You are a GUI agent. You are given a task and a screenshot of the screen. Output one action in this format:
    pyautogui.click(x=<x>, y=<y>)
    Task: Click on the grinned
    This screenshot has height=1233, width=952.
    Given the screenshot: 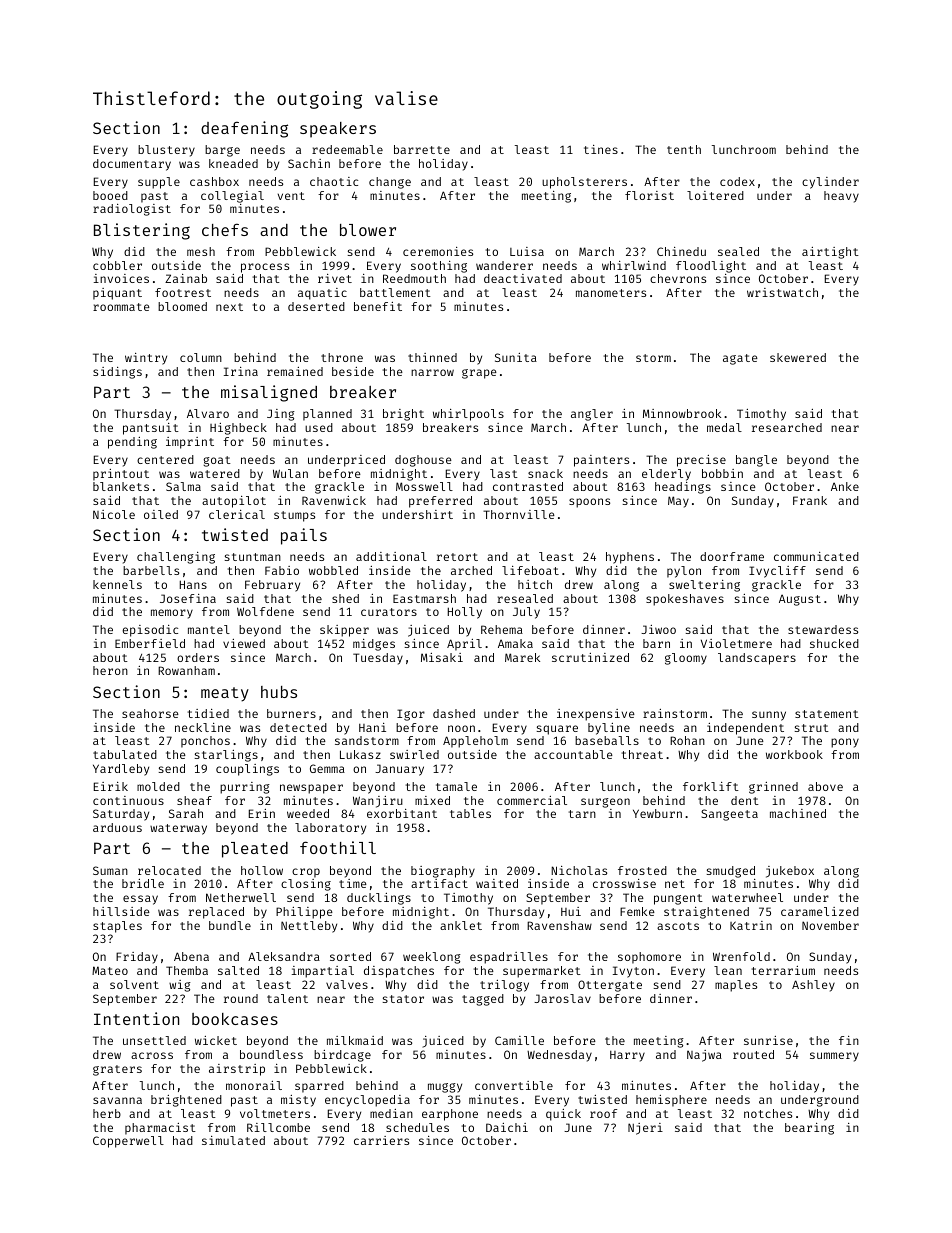 What is the action you would take?
    pyautogui.click(x=773, y=788)
